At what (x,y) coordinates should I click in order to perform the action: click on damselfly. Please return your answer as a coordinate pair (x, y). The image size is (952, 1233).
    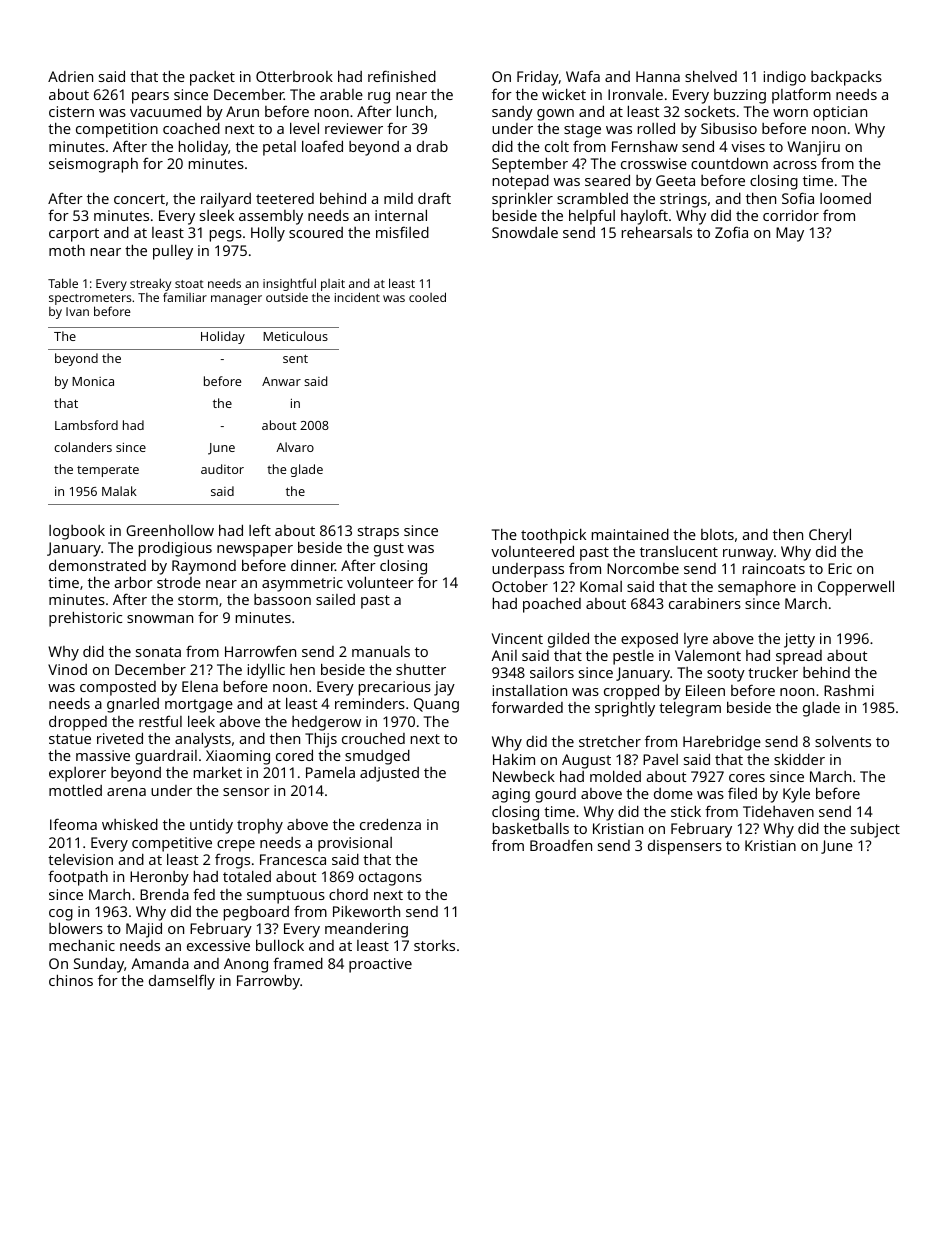
    Looking at the image, I should click on (182, 982).
